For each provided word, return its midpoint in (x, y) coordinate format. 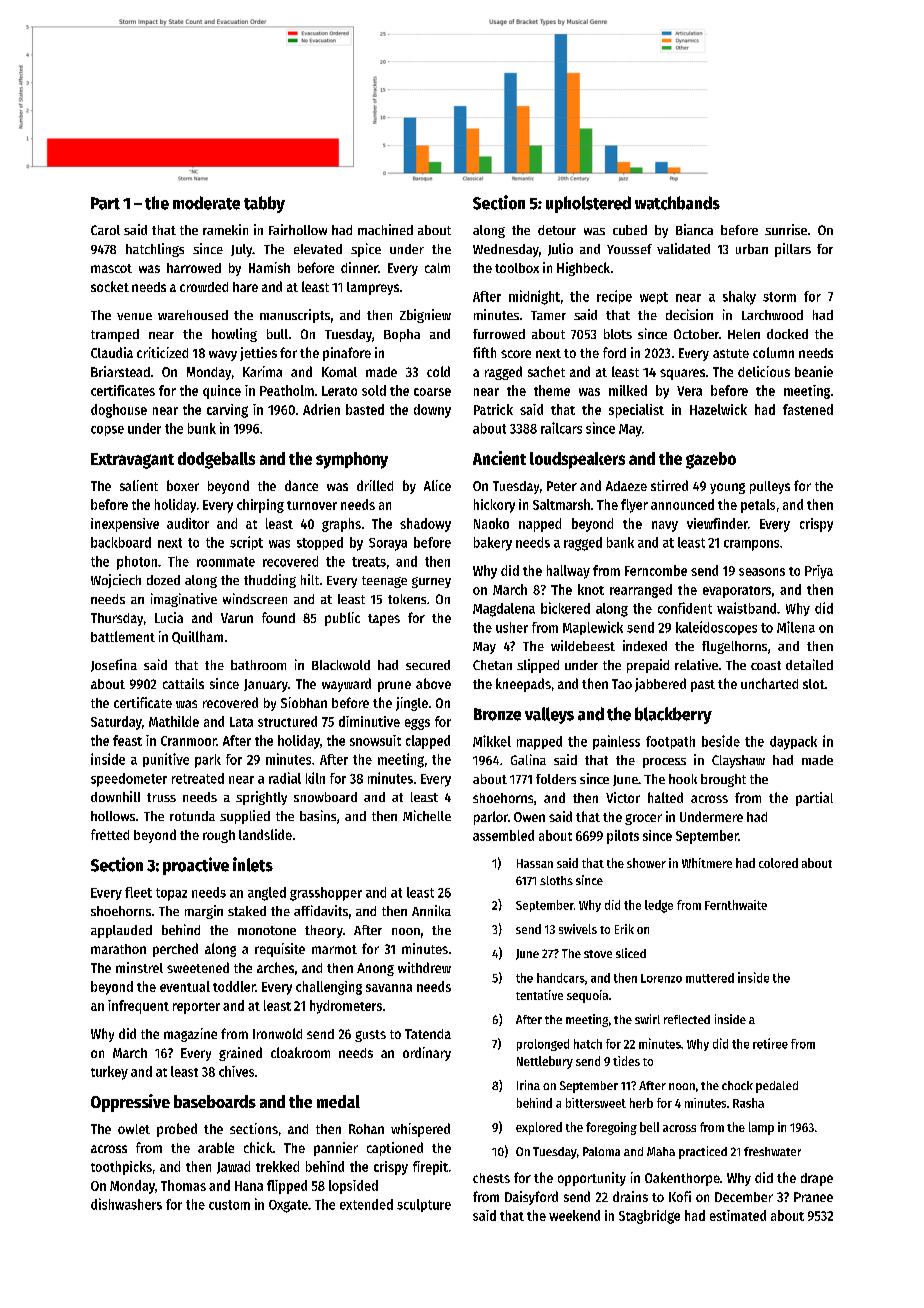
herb (641, 1103)
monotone (267, 930)
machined (385, 229)
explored (539, 1128)
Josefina (114, 665)
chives (236, 1071)
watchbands (677, 203)
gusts (370, 1036)
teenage (384, 582)
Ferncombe (656, 570)
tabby (264, 204)
